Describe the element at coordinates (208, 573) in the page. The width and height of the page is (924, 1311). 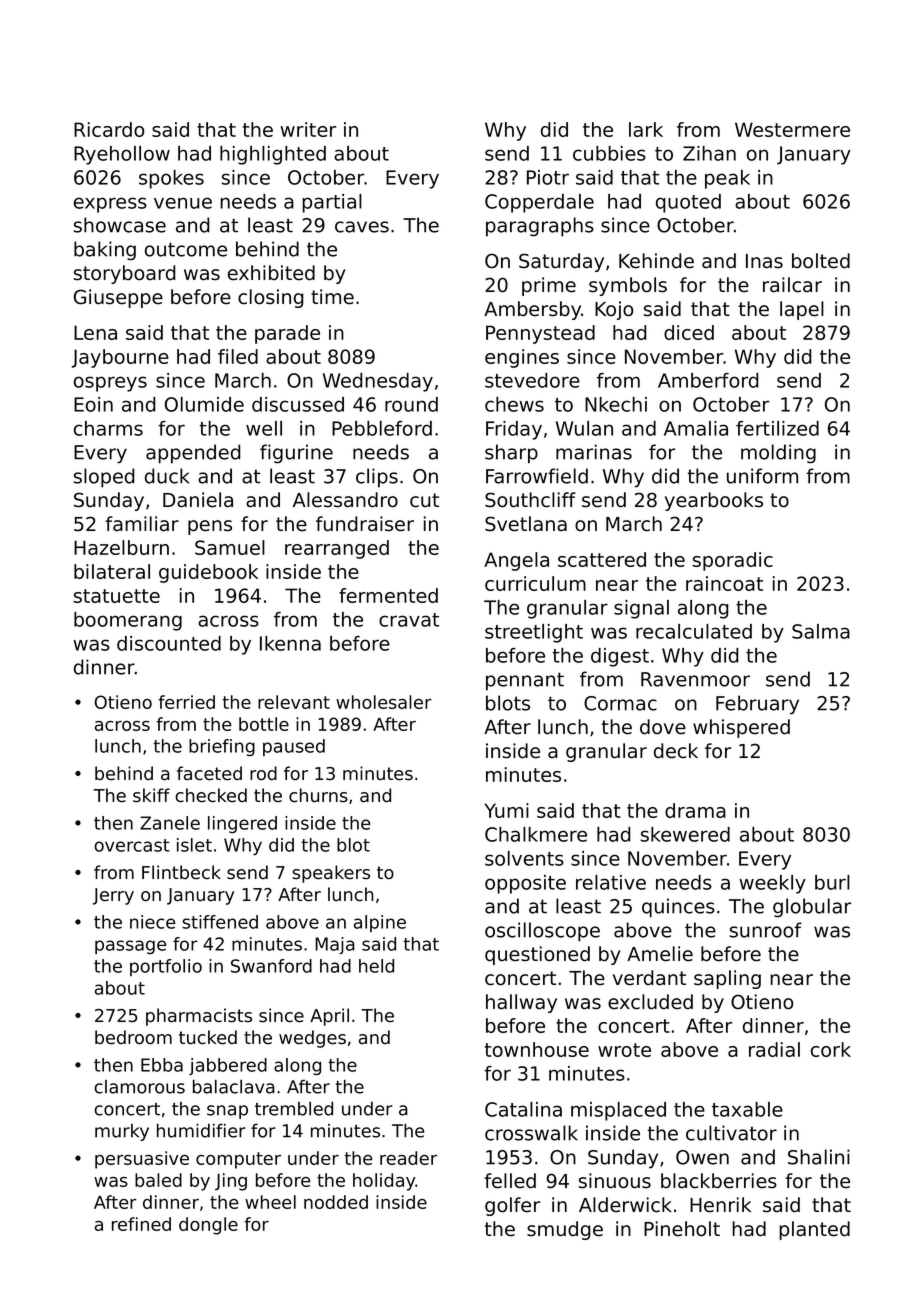
I see `guidebook` at that location.
